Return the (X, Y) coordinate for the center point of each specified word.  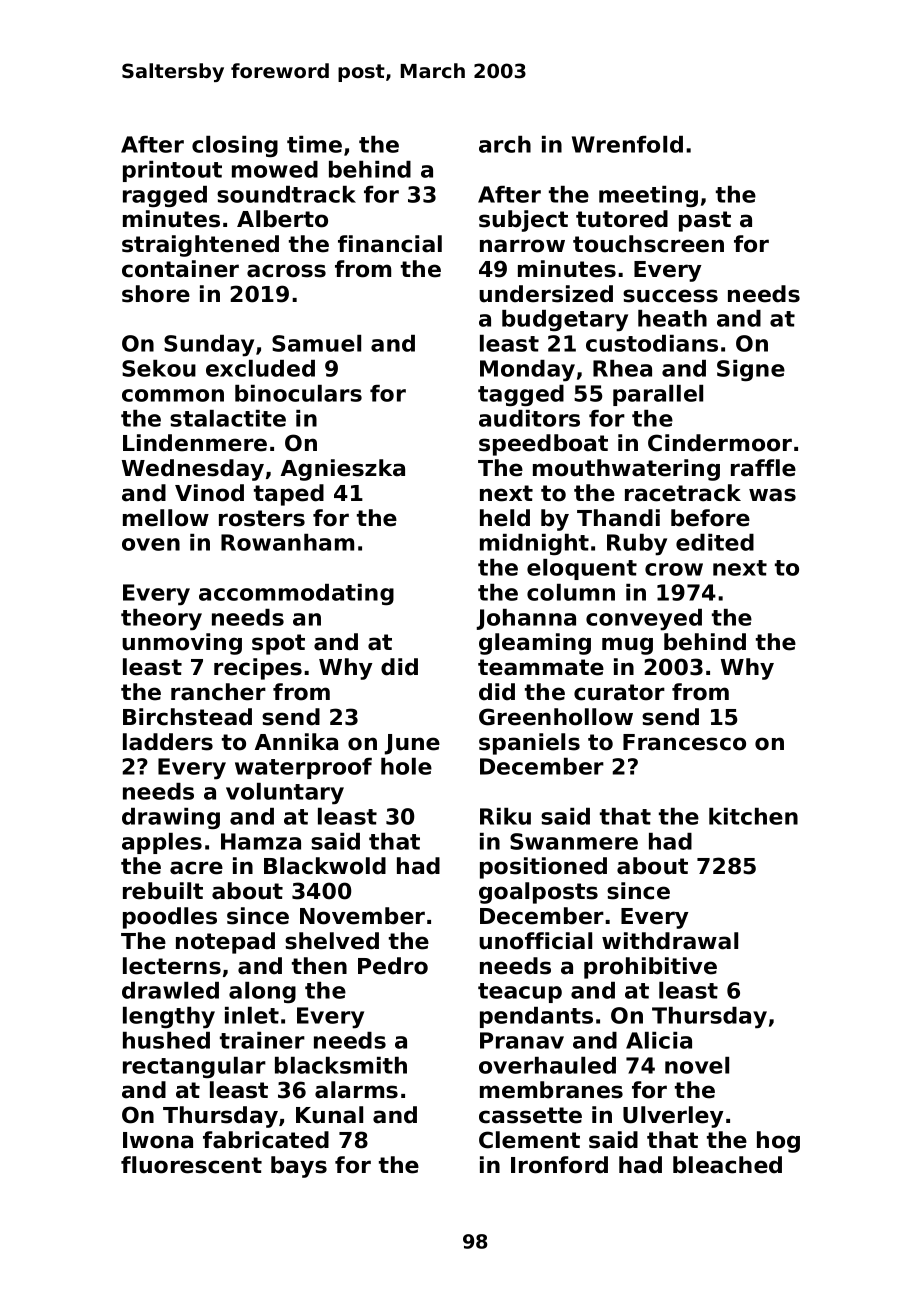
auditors (529, 418)
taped (289, 495)
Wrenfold (627, 144)
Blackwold (325, 866)
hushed (166, 1040)
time (314, 144)
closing (235, 146)
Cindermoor (720, 443)
